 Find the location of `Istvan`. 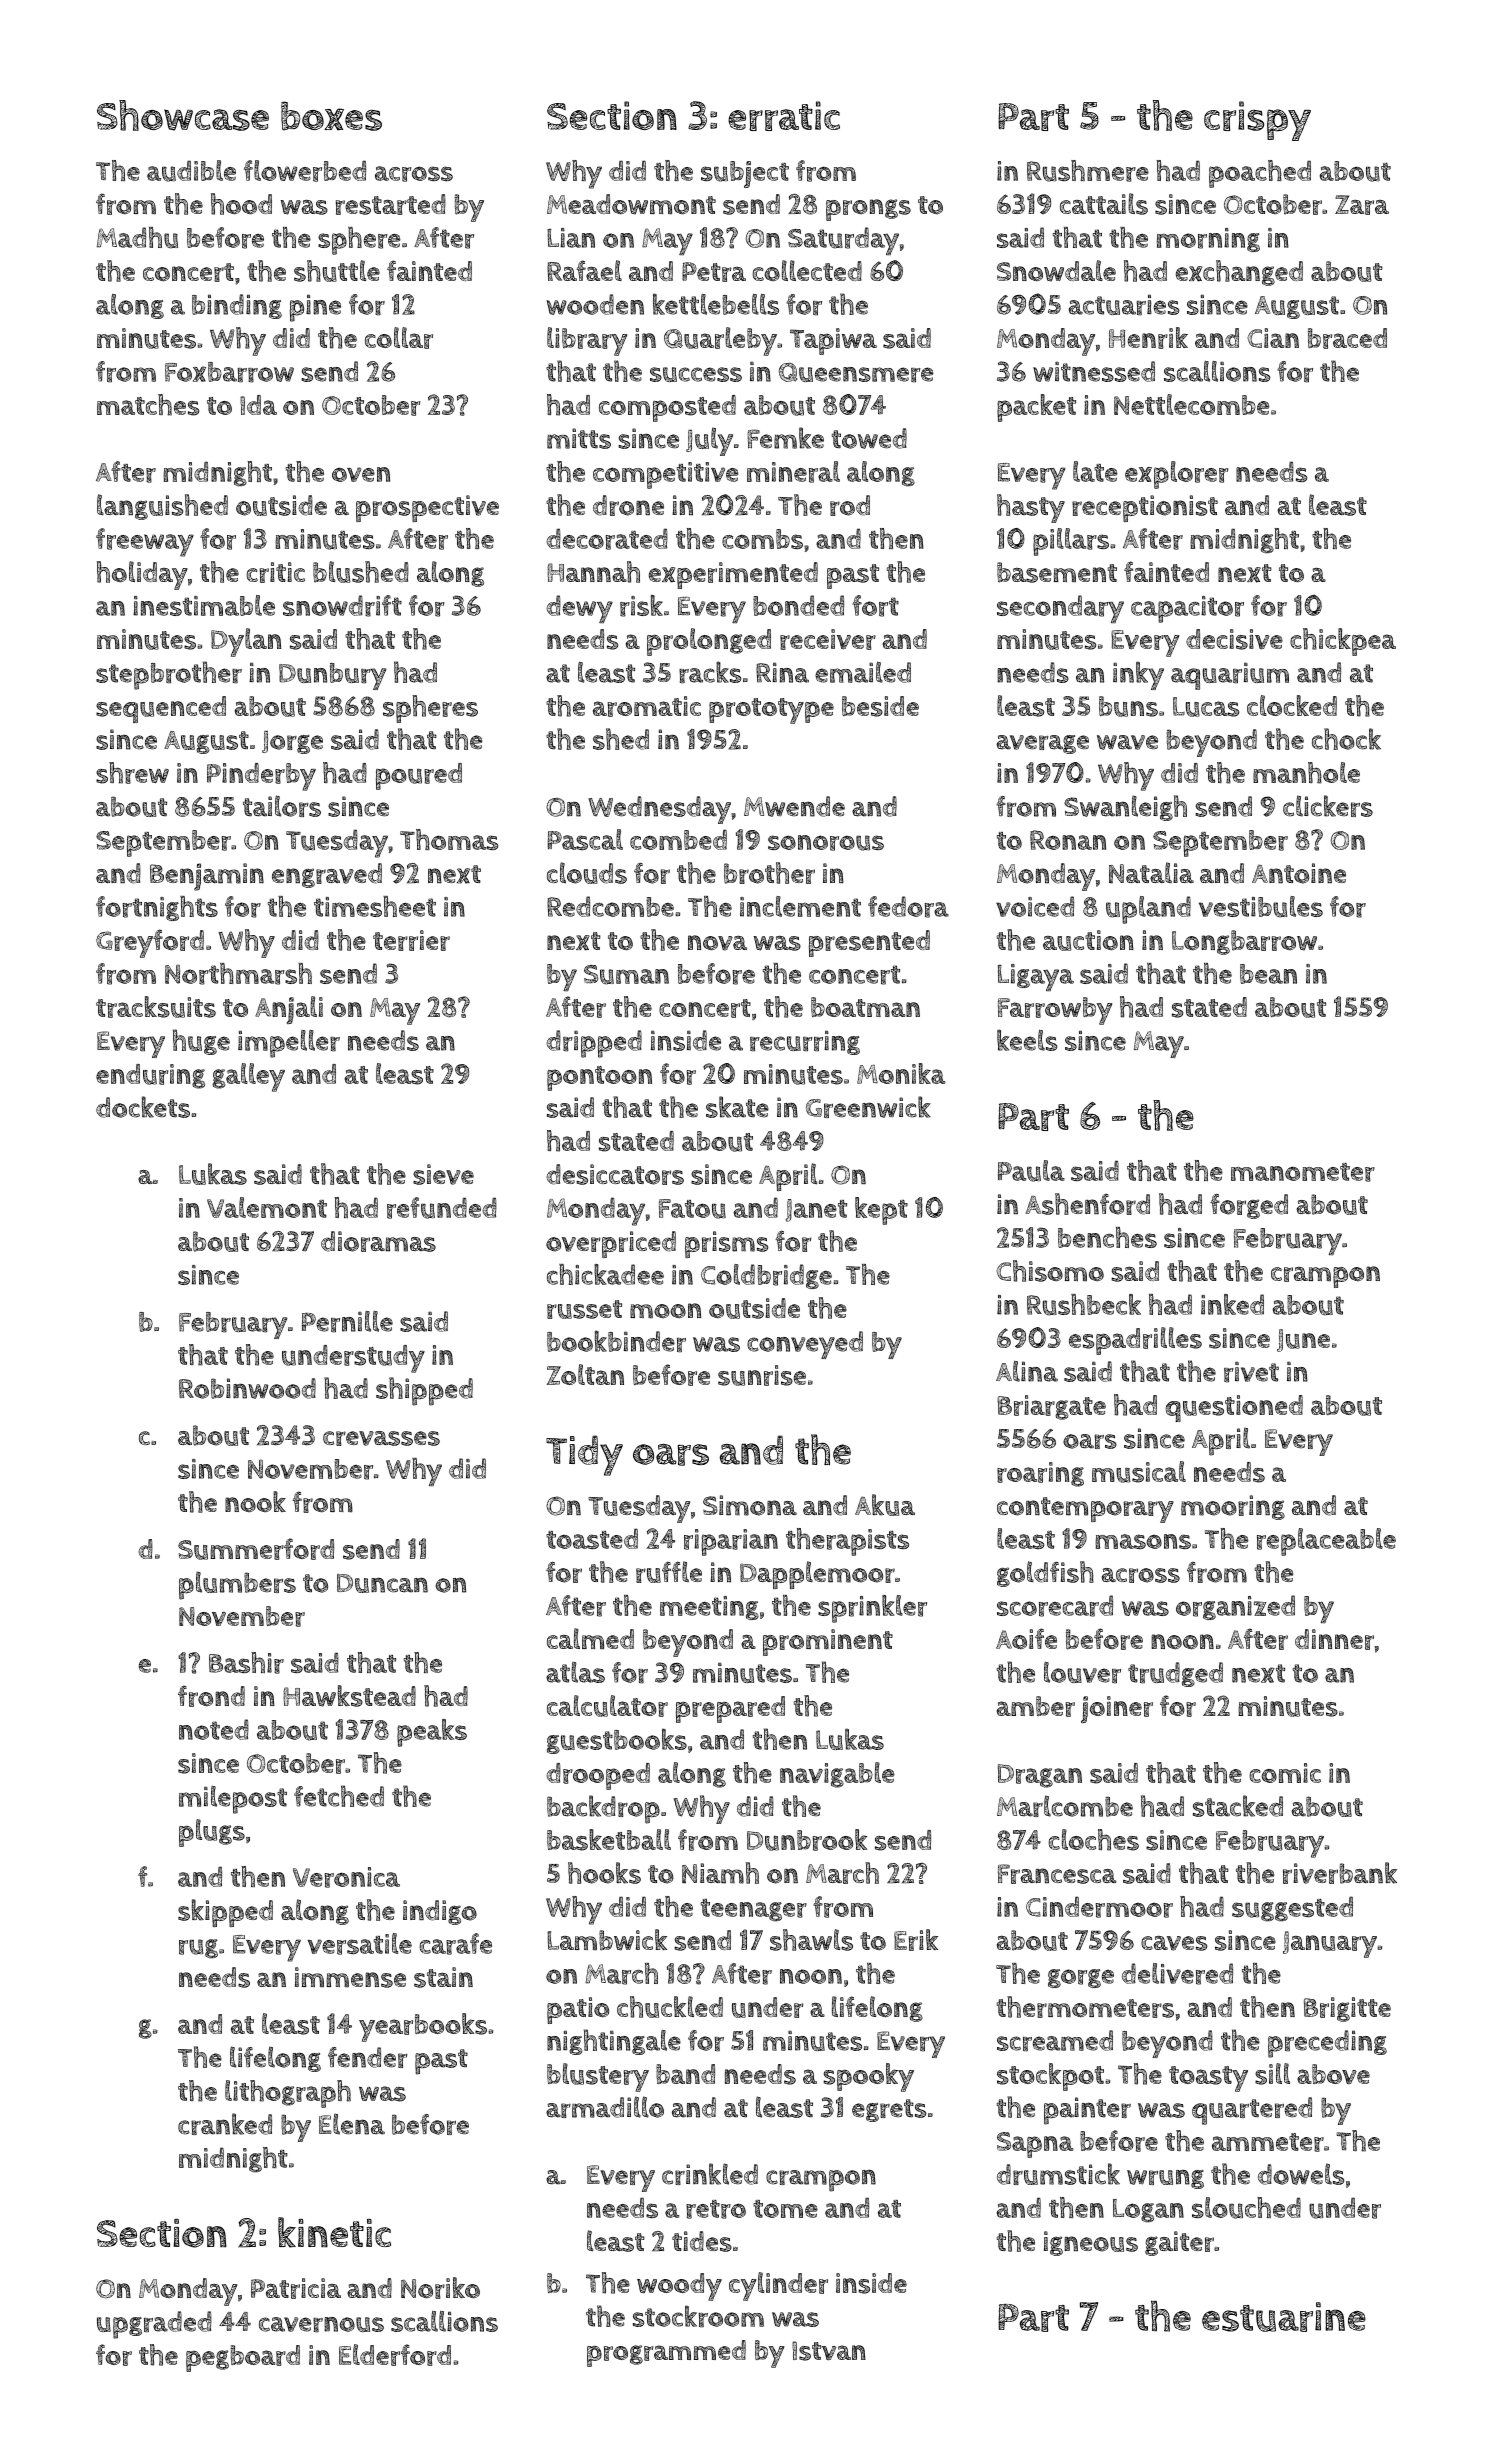

Istvan is located at coordinates (829, 2351).
